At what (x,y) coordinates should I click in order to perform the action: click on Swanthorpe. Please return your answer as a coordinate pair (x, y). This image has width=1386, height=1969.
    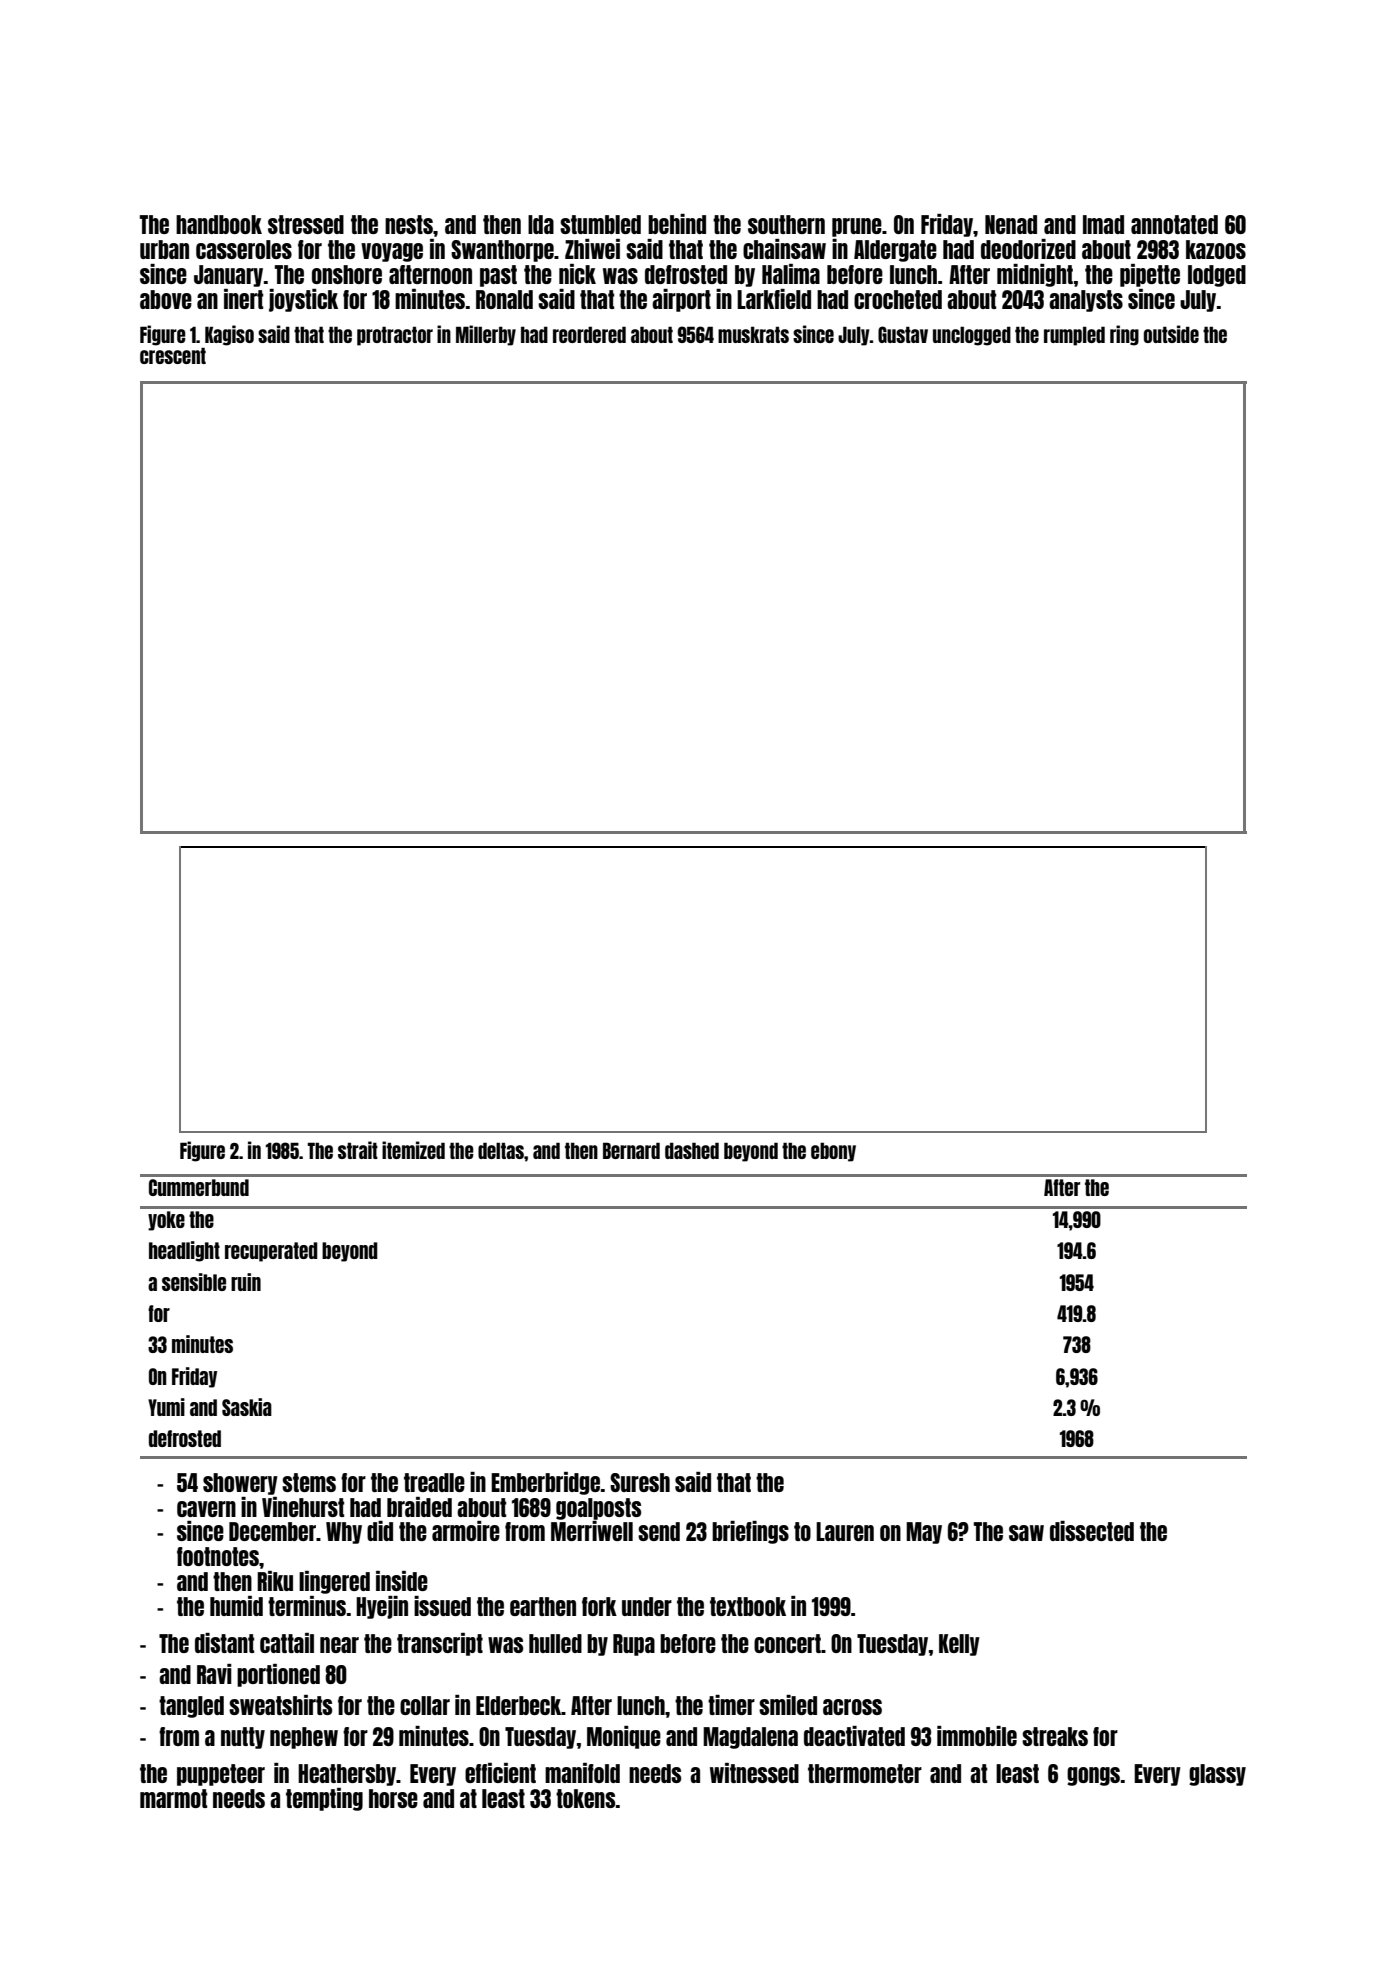
    Looking at the image, I should click on (502, 251).
